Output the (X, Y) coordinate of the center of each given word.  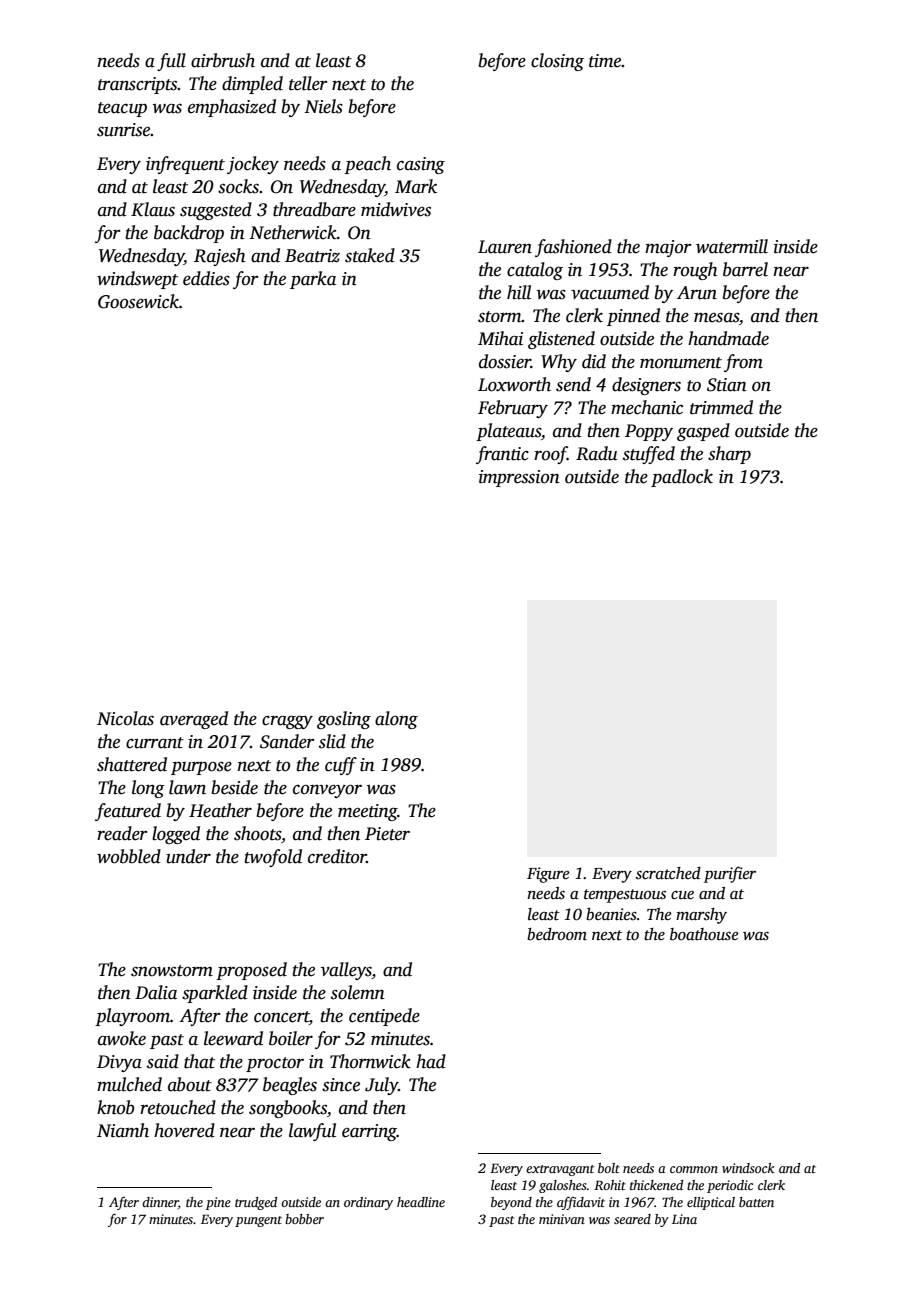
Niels (323, 106)
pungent (258, 1221)
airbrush (223, 60)
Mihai (500, 338)
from (743, 363)
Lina (684, 1219)
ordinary (368, 1203)
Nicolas (125, 718)
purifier (730, 874)
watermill (732, 246)
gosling (344, 720)
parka (313, 280)
